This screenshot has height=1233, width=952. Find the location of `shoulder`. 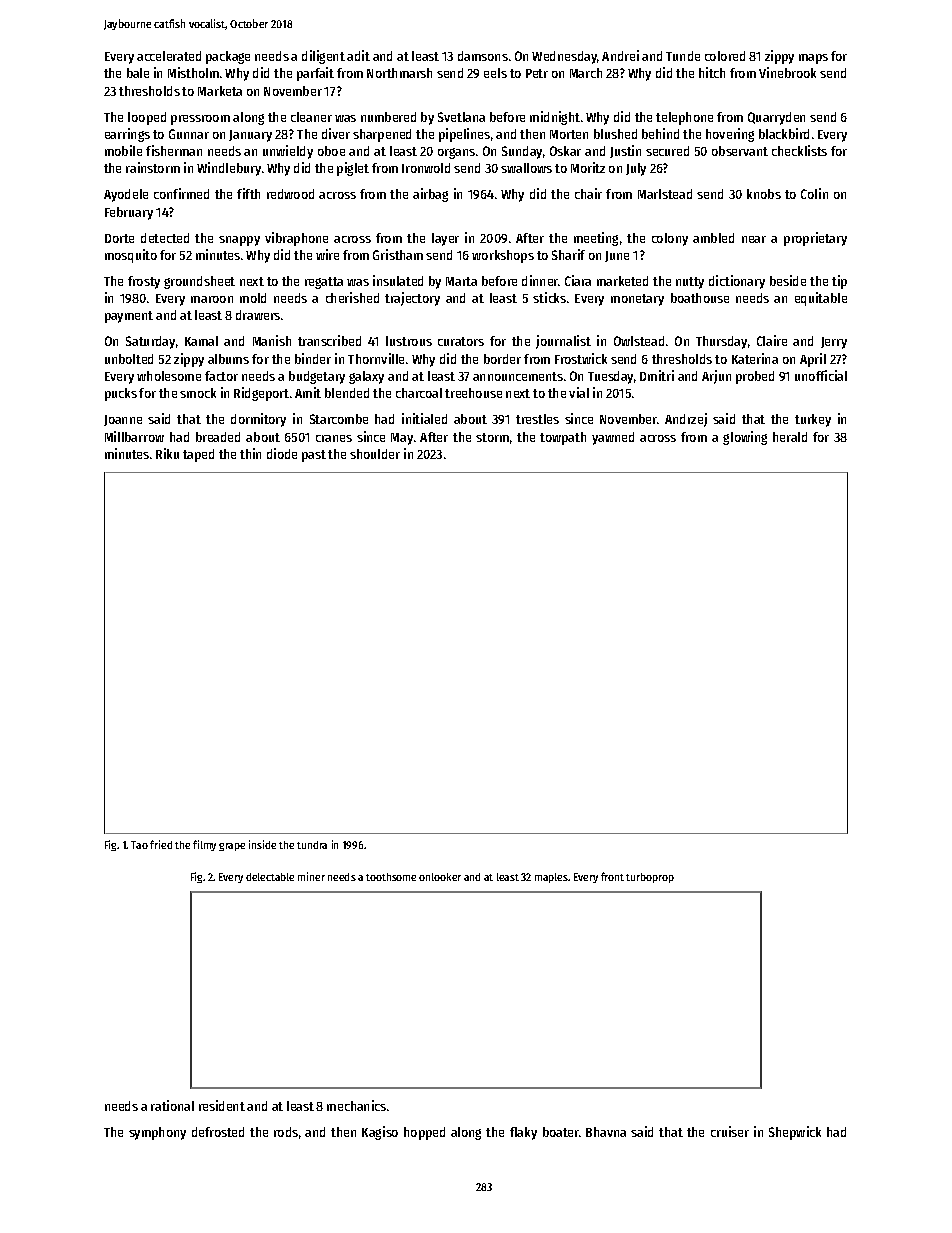

shoulder is located at coordinates (375, 454).
